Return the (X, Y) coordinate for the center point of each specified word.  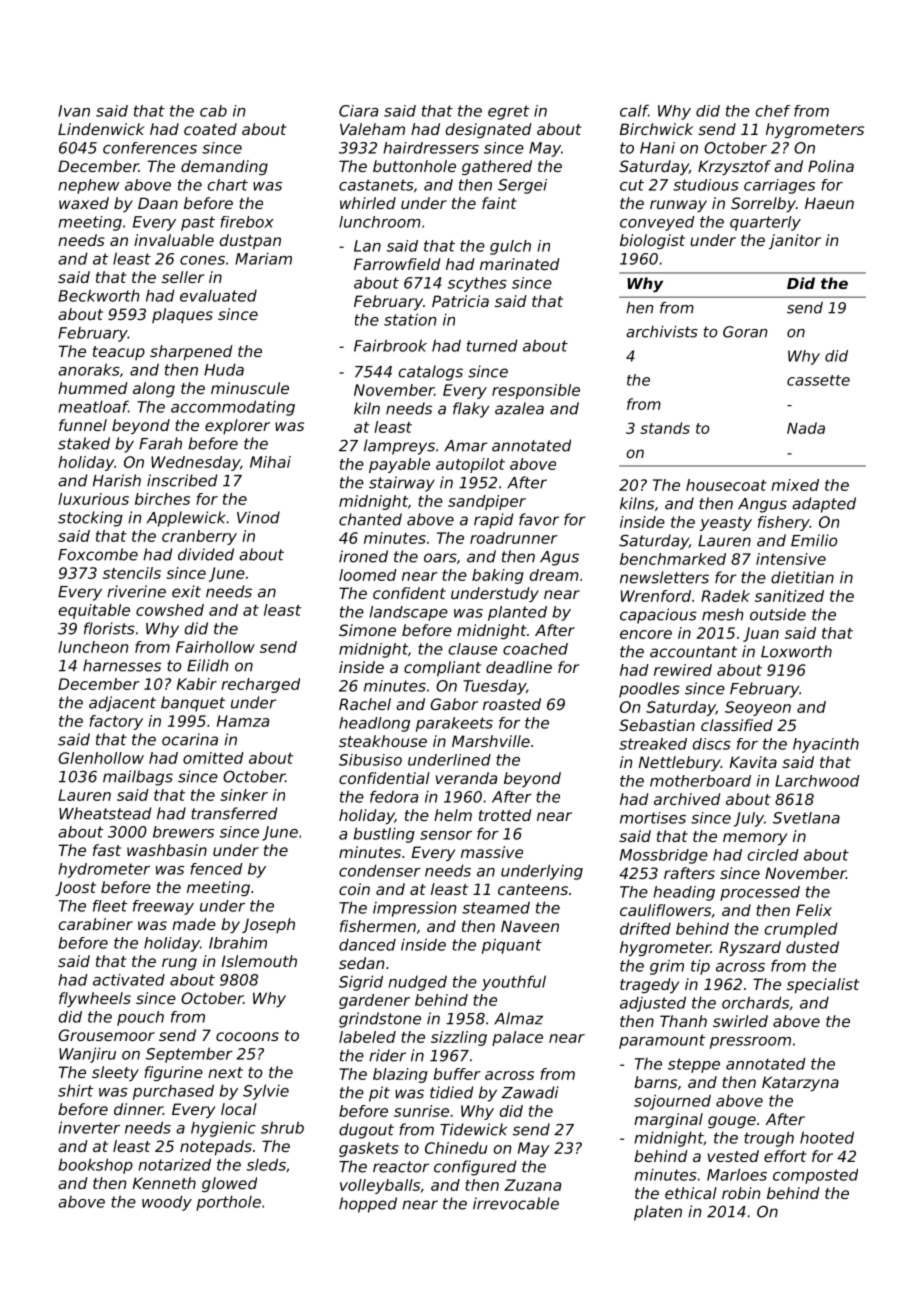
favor (539, 519)
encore (646, 634)
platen (658, 1213)
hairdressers (431, 148)
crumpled (801, 930)
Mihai (270, 462)
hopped (368, 1205)
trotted (505, 815)
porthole (228, 1203)
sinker (244, 795)
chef (773, 111)
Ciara (358, 111)
